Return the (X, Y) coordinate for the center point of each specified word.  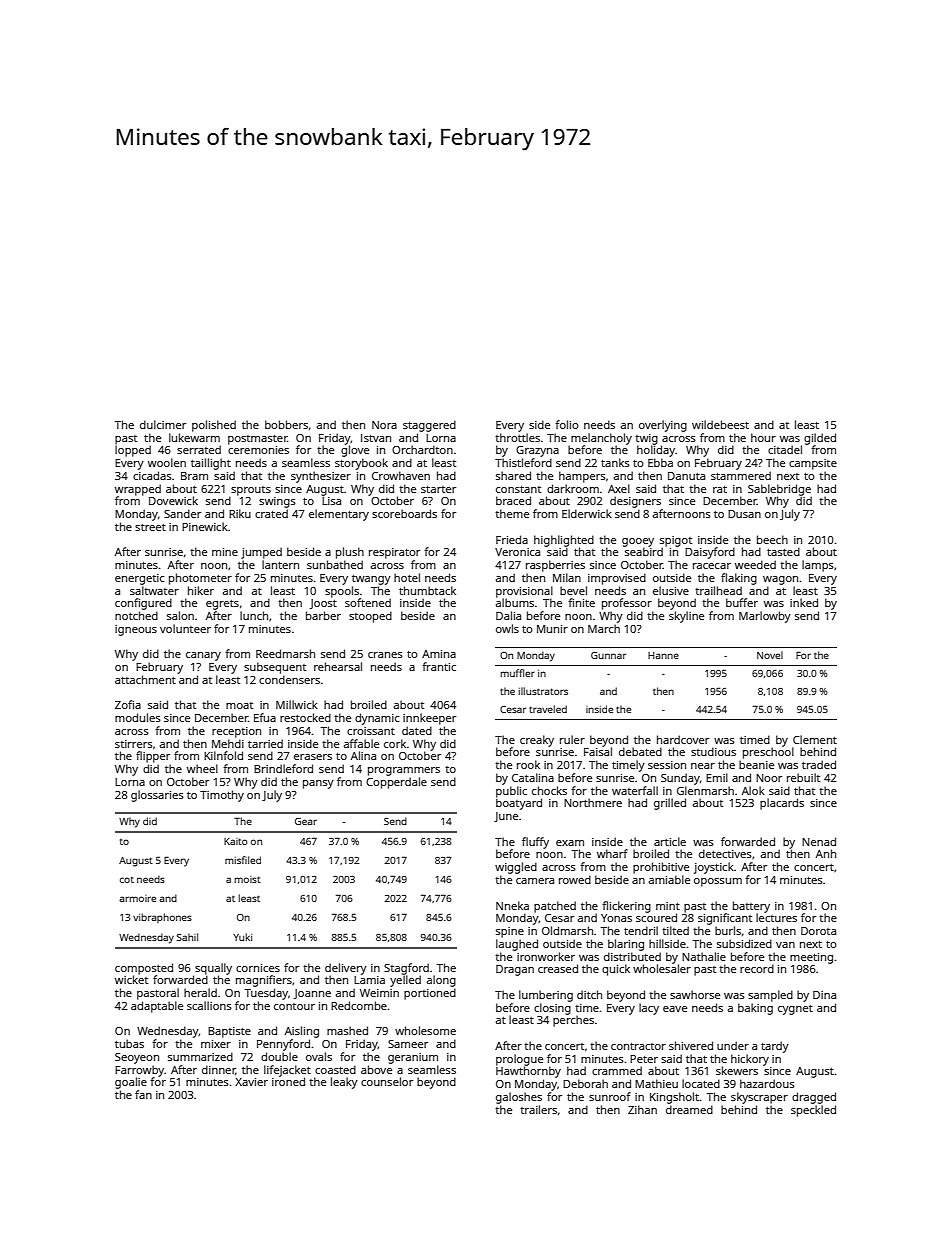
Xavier (251, 1082)
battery (751, 907)
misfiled (243, 860)
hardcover (683, 739)
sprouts (251, 491)
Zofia (128, 704)
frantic (439, 666)
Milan (567, 577)
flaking (739, 579)
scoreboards (404, 513)
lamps (818, 566)
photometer (200, 579)
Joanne (312, 994)
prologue (519, 1060)
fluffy (535, 843)
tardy (775, 1047)
